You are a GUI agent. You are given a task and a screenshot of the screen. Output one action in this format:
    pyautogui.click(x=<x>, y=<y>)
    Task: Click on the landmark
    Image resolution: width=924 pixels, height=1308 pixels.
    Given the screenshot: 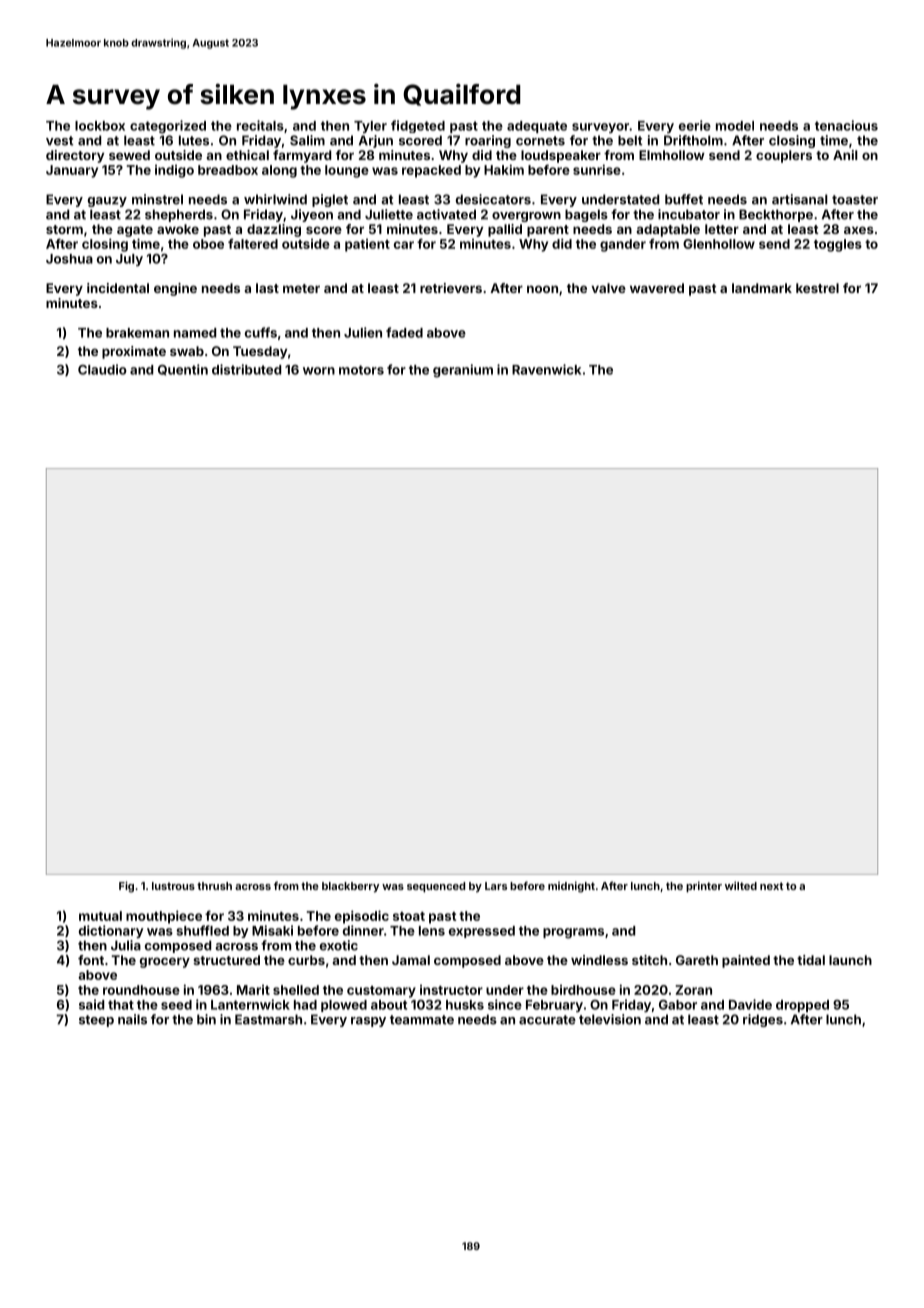 What is the action you would take?
    pyautogui.click(x=762, y=288)
